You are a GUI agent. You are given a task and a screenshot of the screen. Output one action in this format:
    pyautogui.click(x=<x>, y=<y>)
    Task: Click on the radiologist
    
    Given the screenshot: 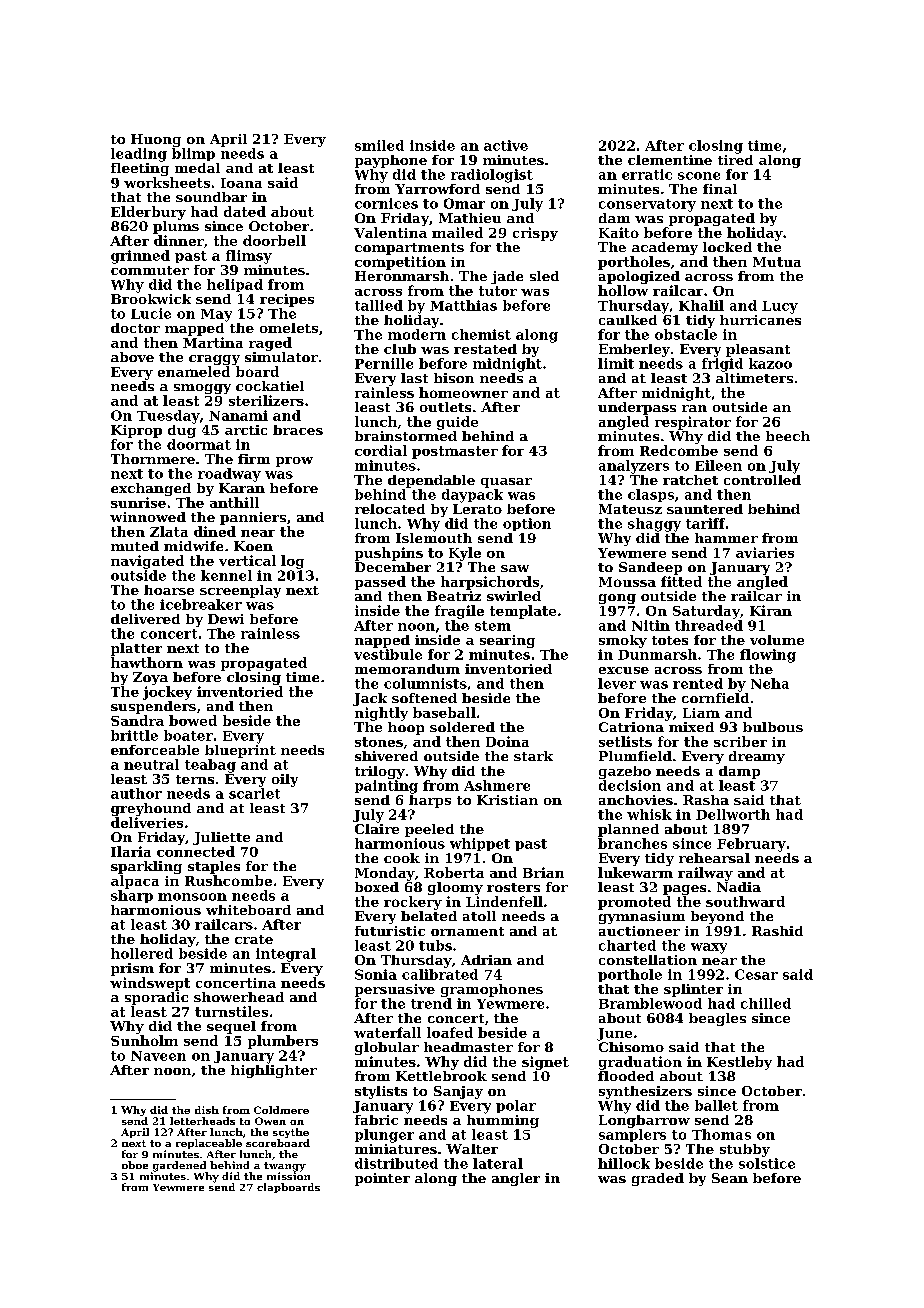 What is the action you would take?
    pyautogui.click(x=492, y=176)
